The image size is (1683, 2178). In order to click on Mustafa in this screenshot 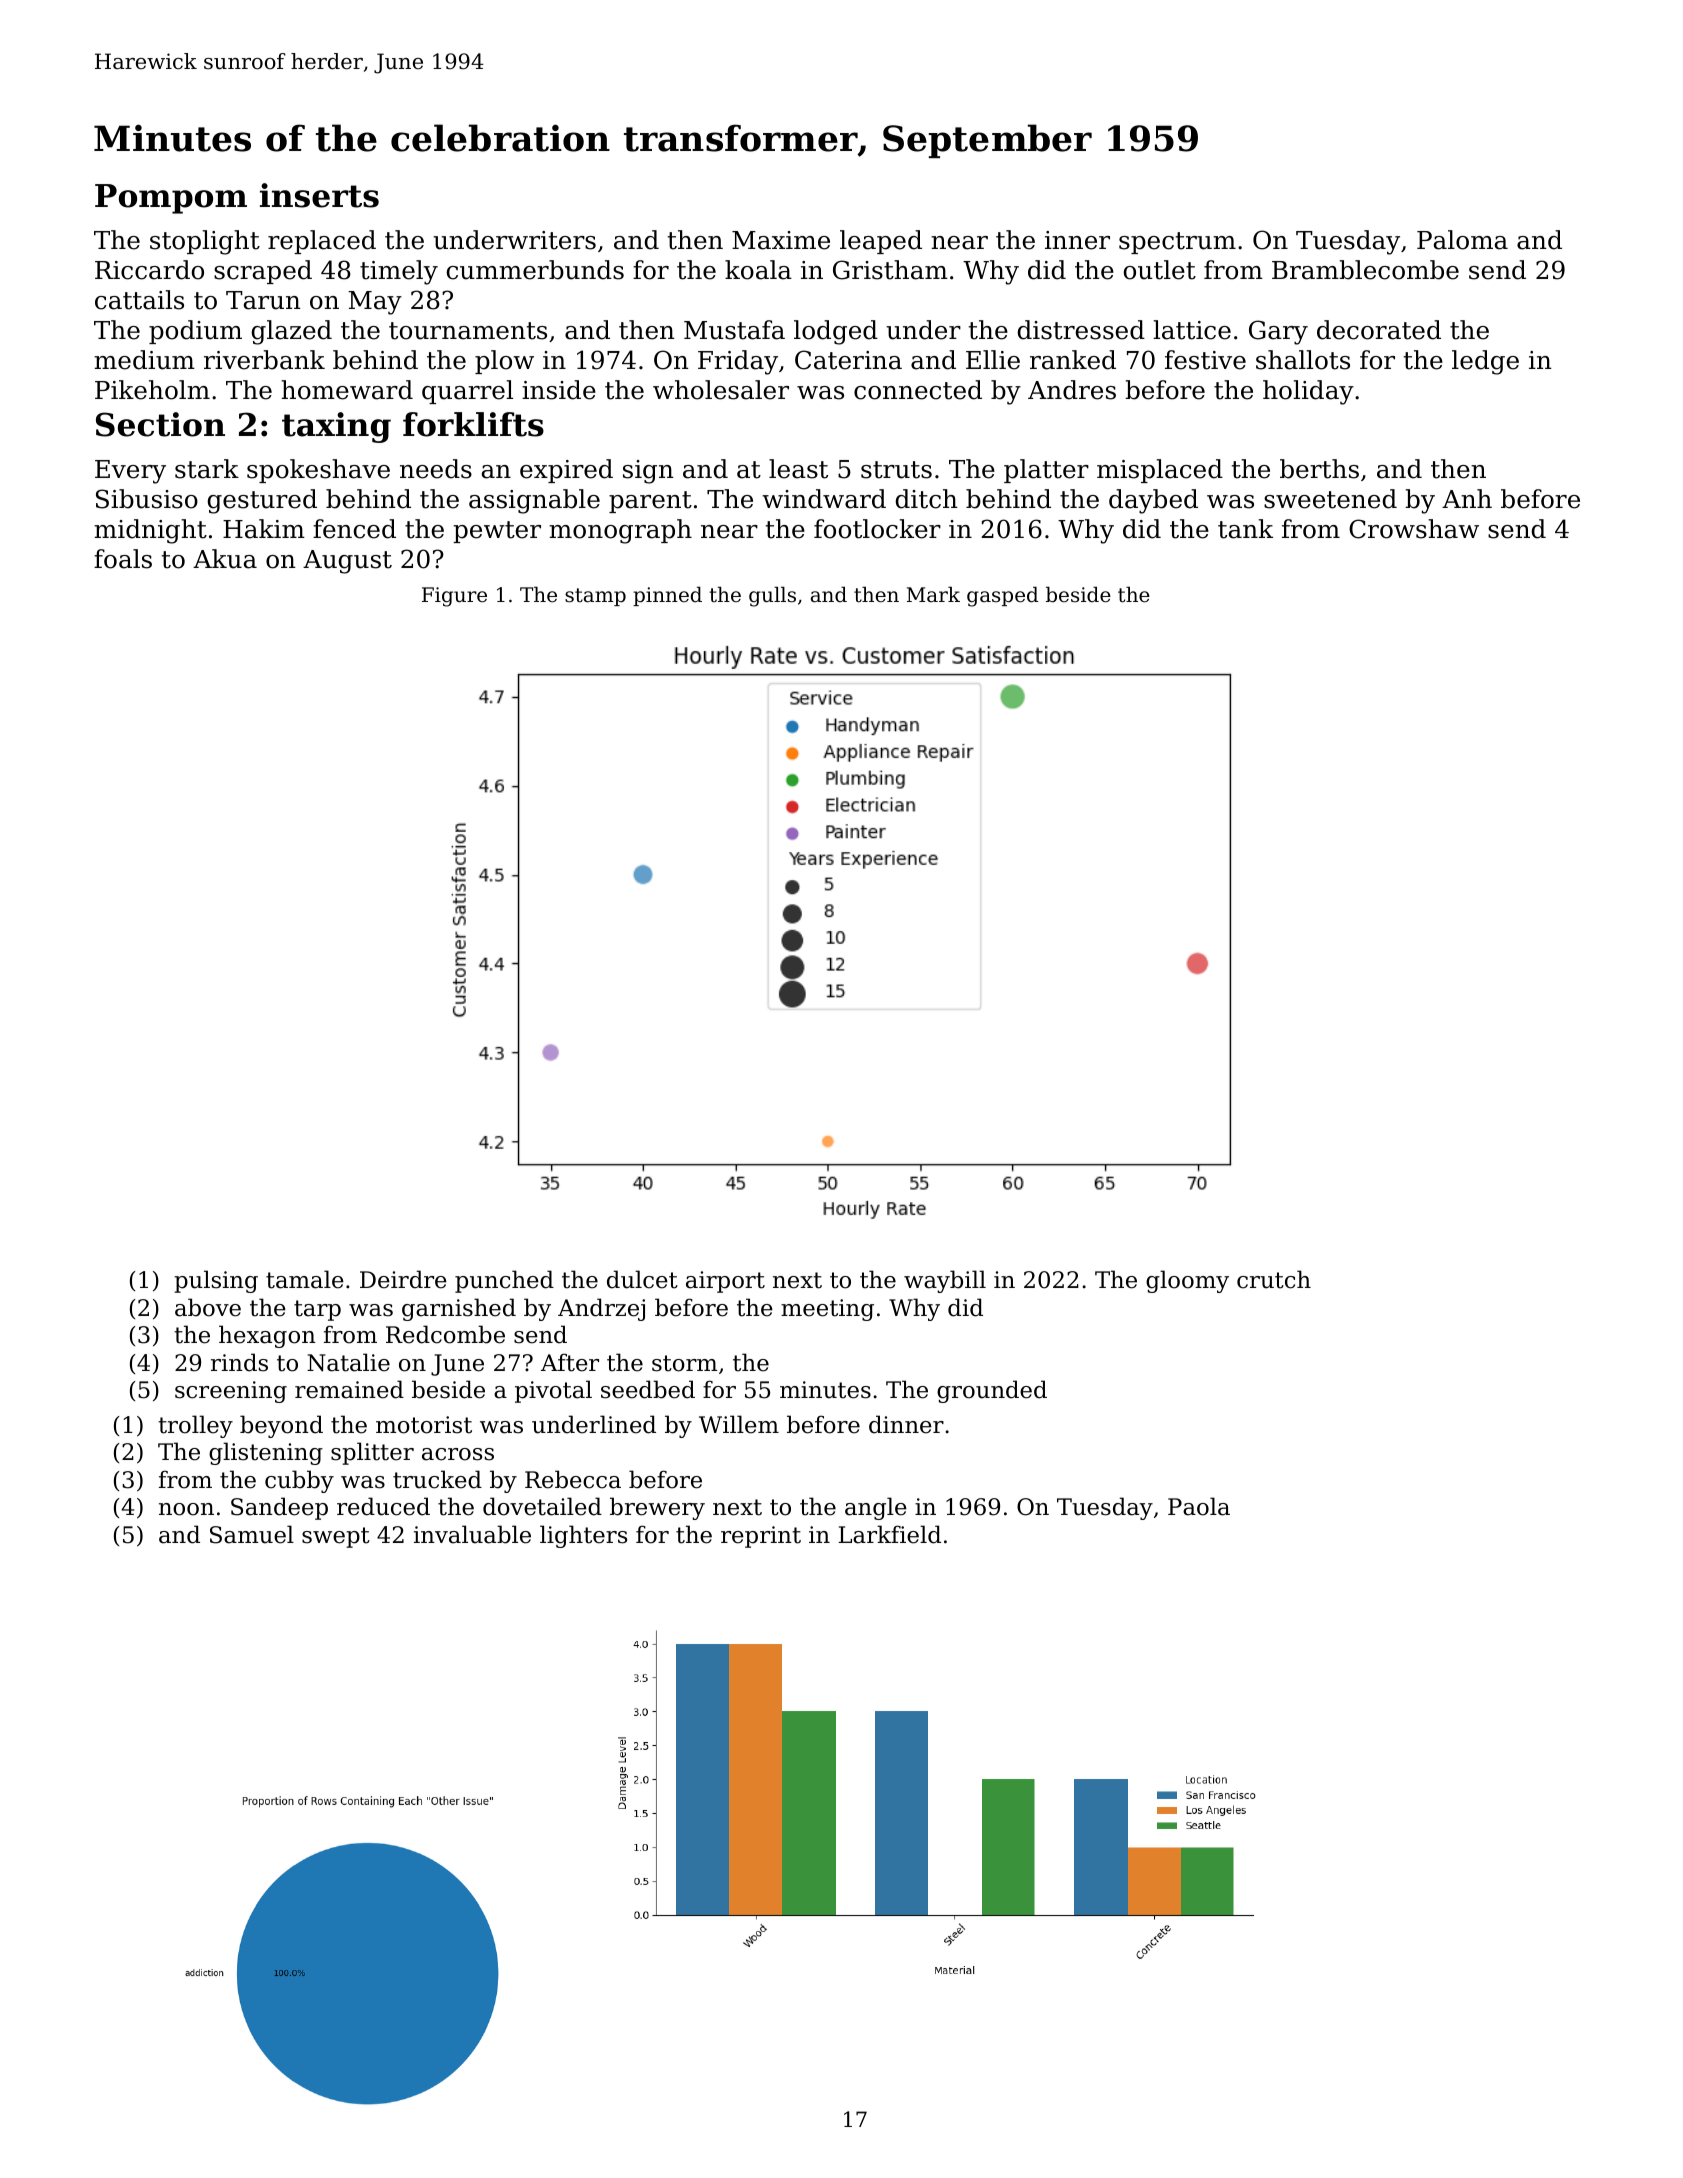, I will do `click(734, 330)`.
